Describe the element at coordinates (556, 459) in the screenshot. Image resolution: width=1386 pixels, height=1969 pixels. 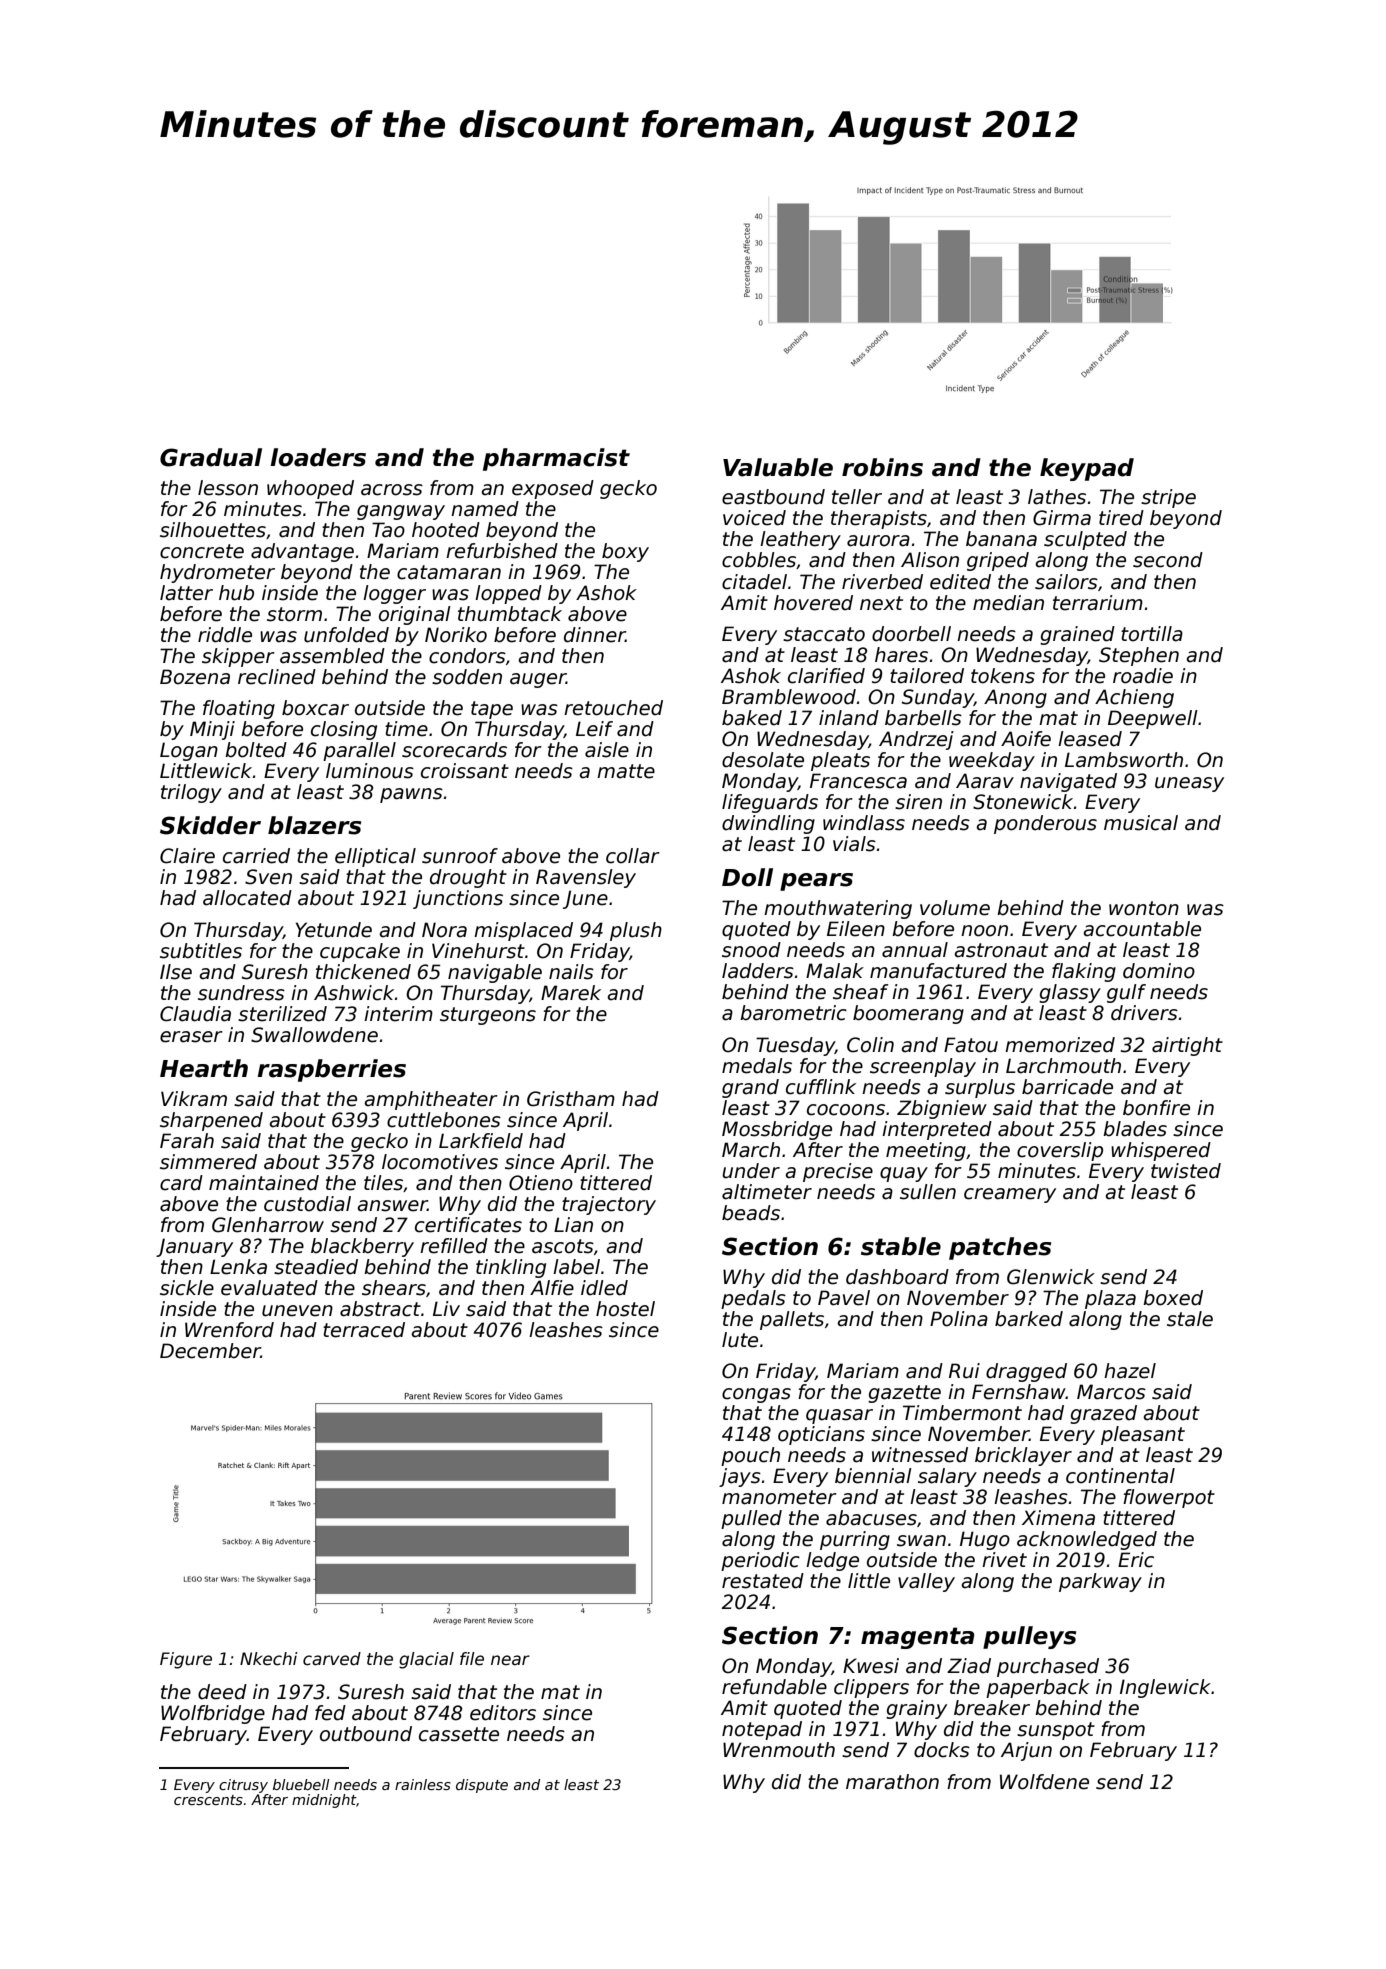
I see `pharmacist` at that location.
